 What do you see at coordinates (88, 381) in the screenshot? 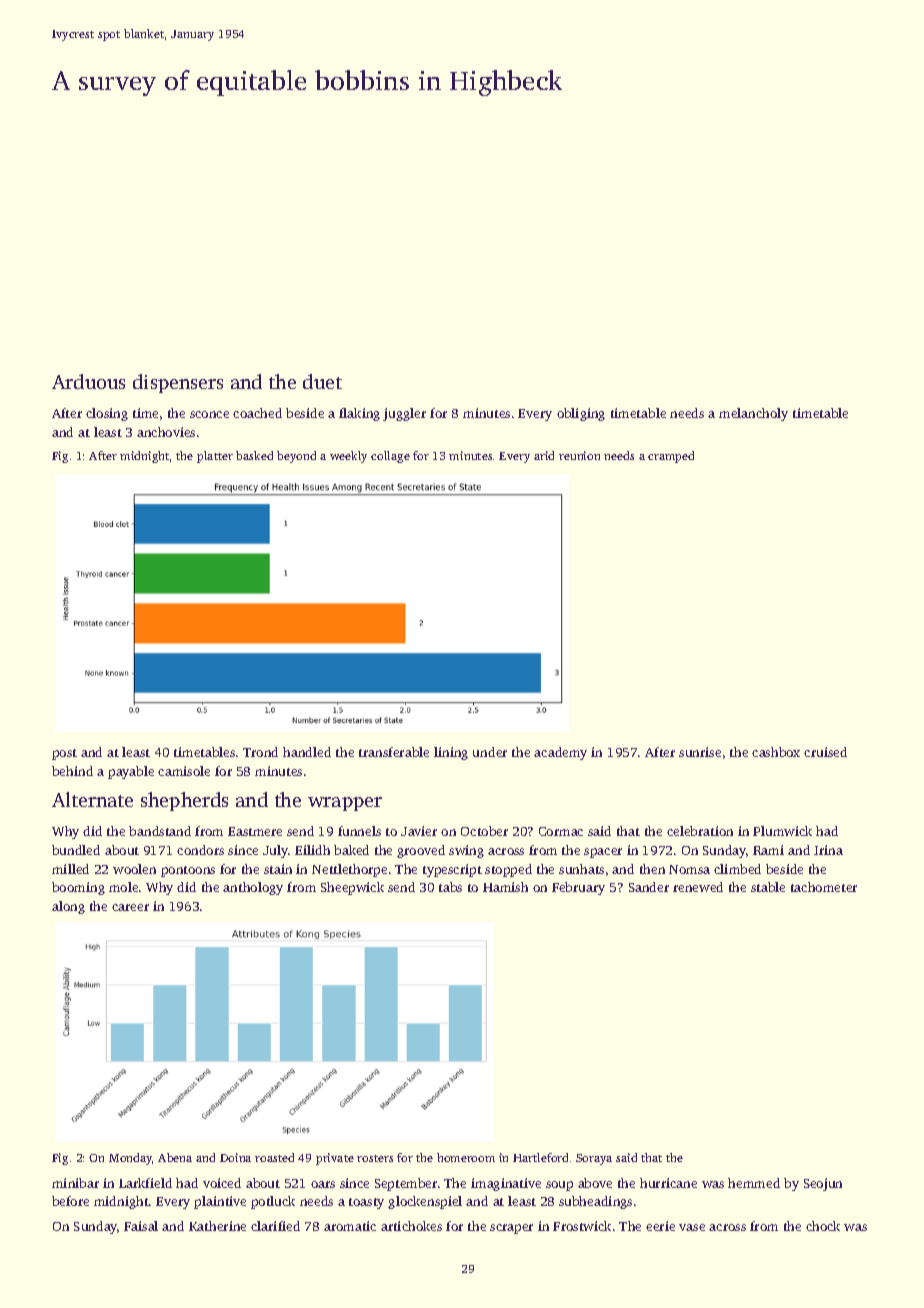
I see `Arduous` at bounding box center [88, 381].
